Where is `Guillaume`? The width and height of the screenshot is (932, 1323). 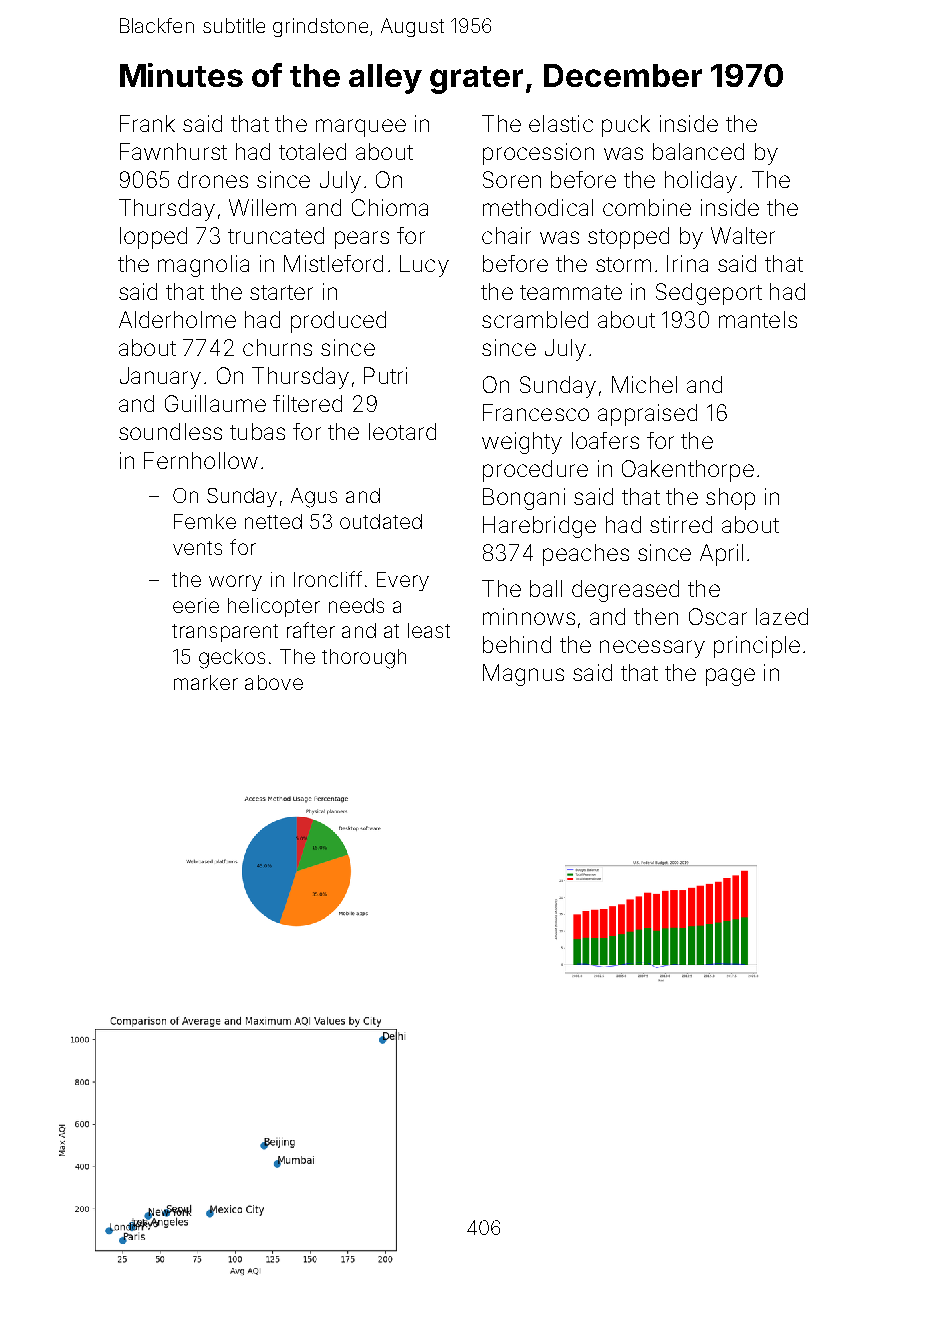 Guillaume is located at coordinates (215, 403).
